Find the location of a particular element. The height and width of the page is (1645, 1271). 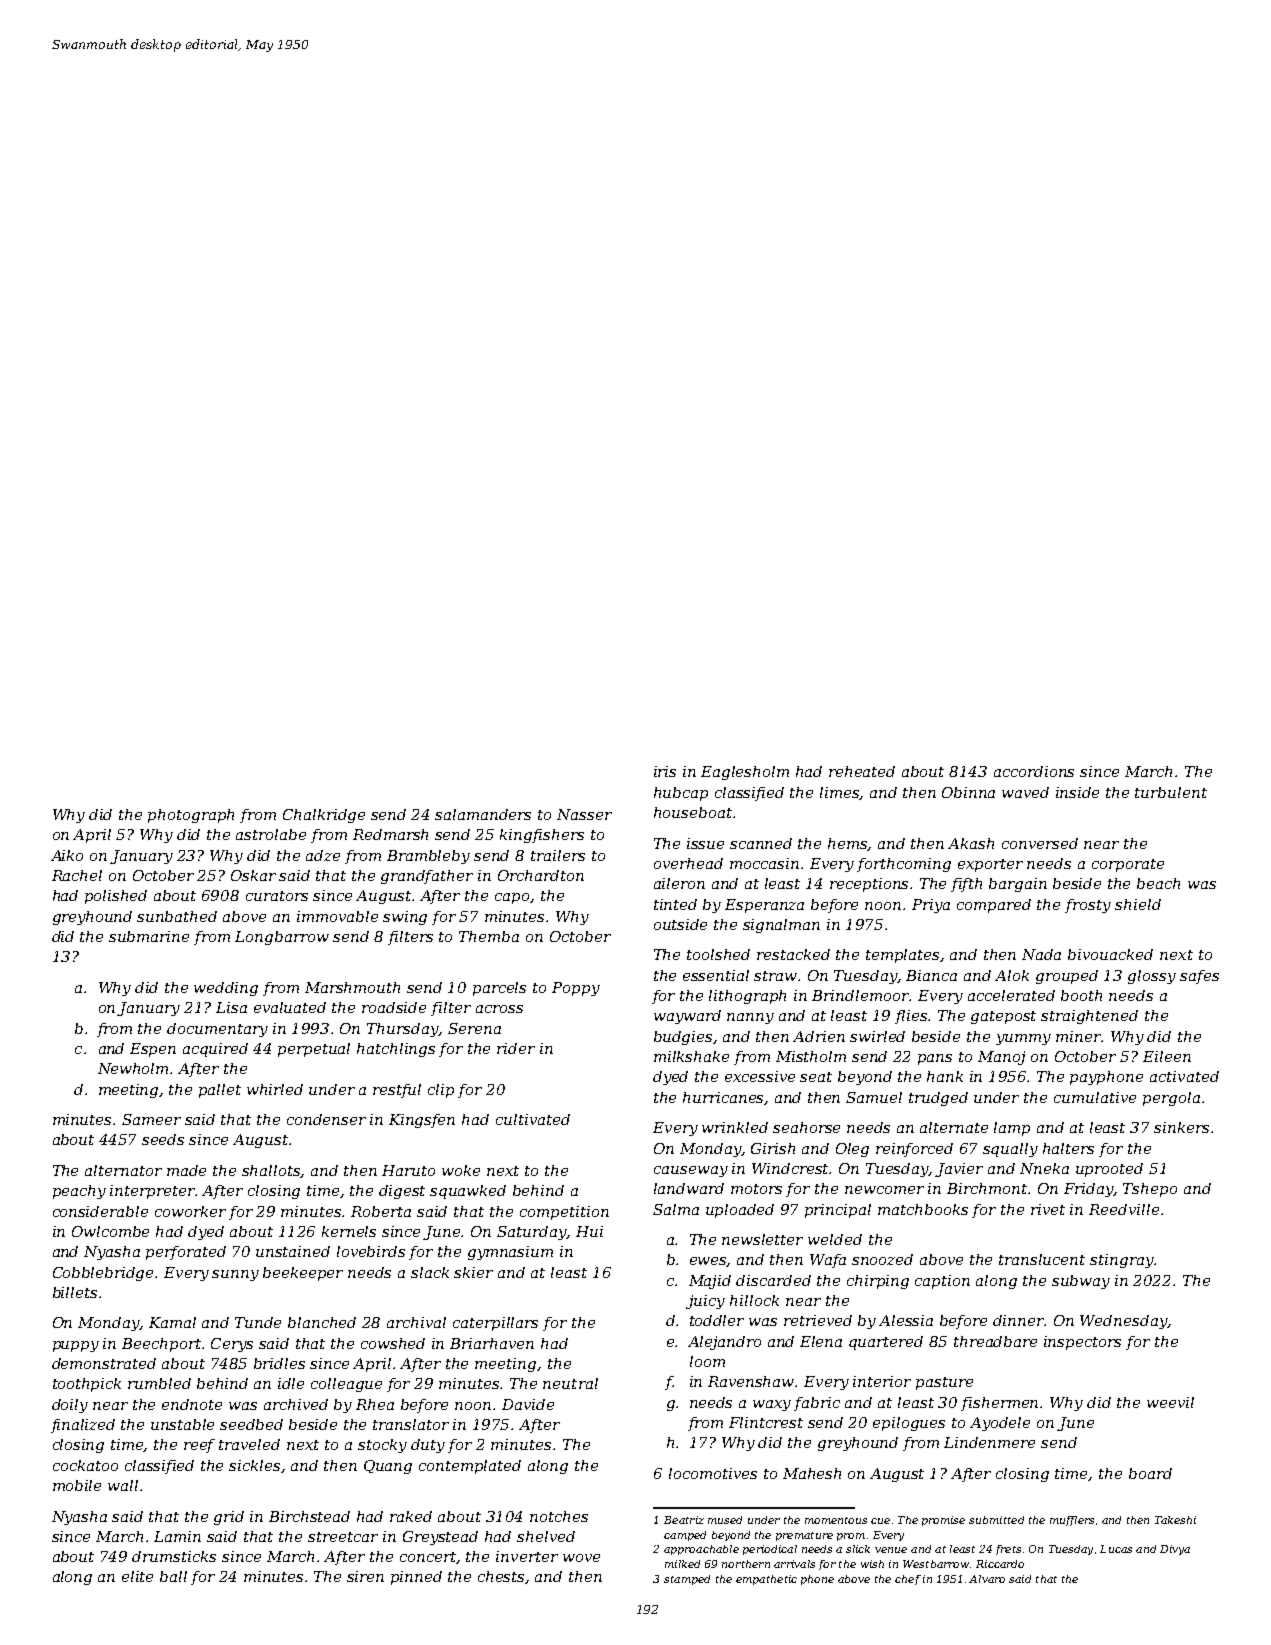

toddler is located at coordinates (717, 1320).
